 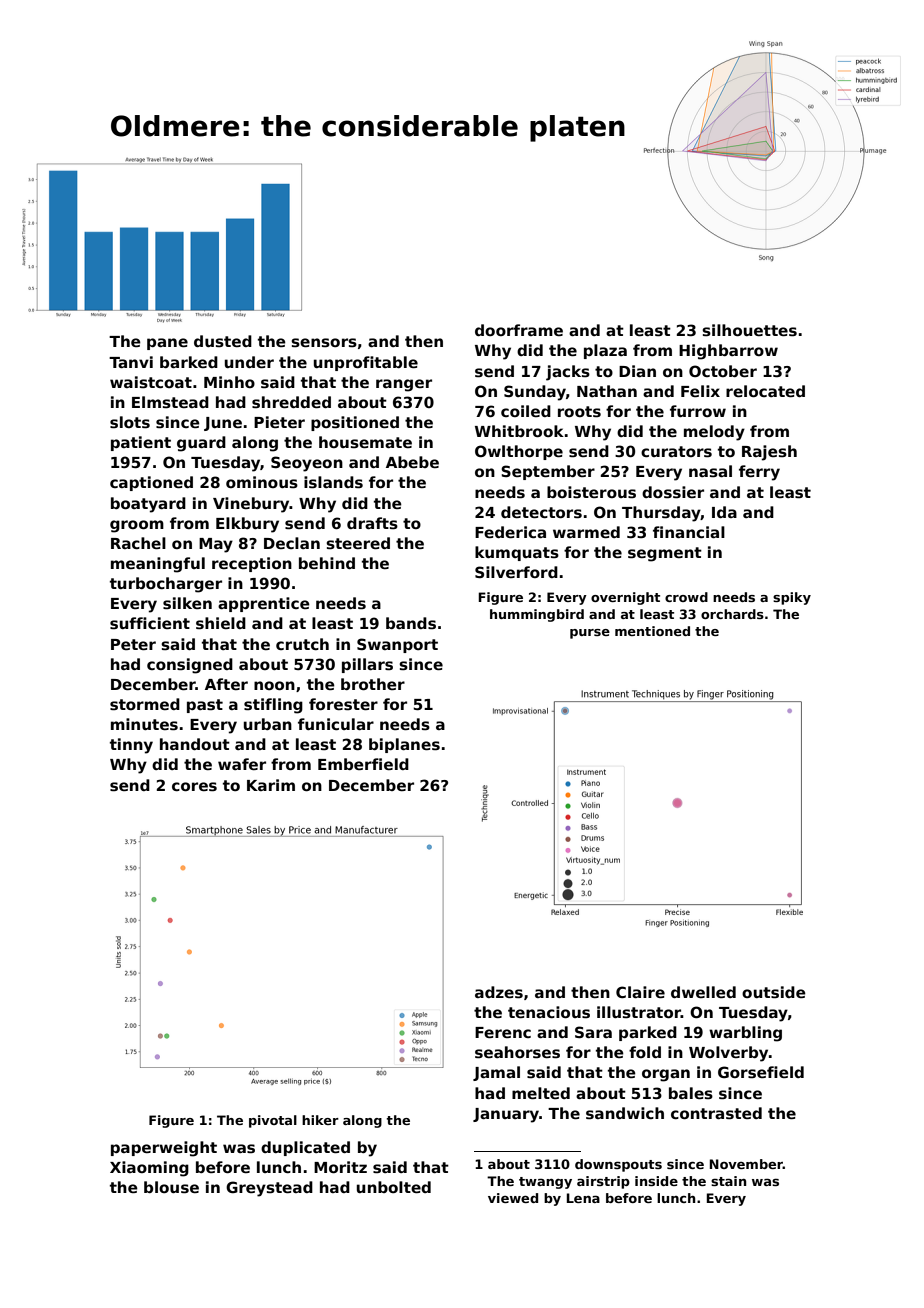 What do you see at coordinates (268, 724) in the document?
I see `urban` at bounding box center [268, 724].
